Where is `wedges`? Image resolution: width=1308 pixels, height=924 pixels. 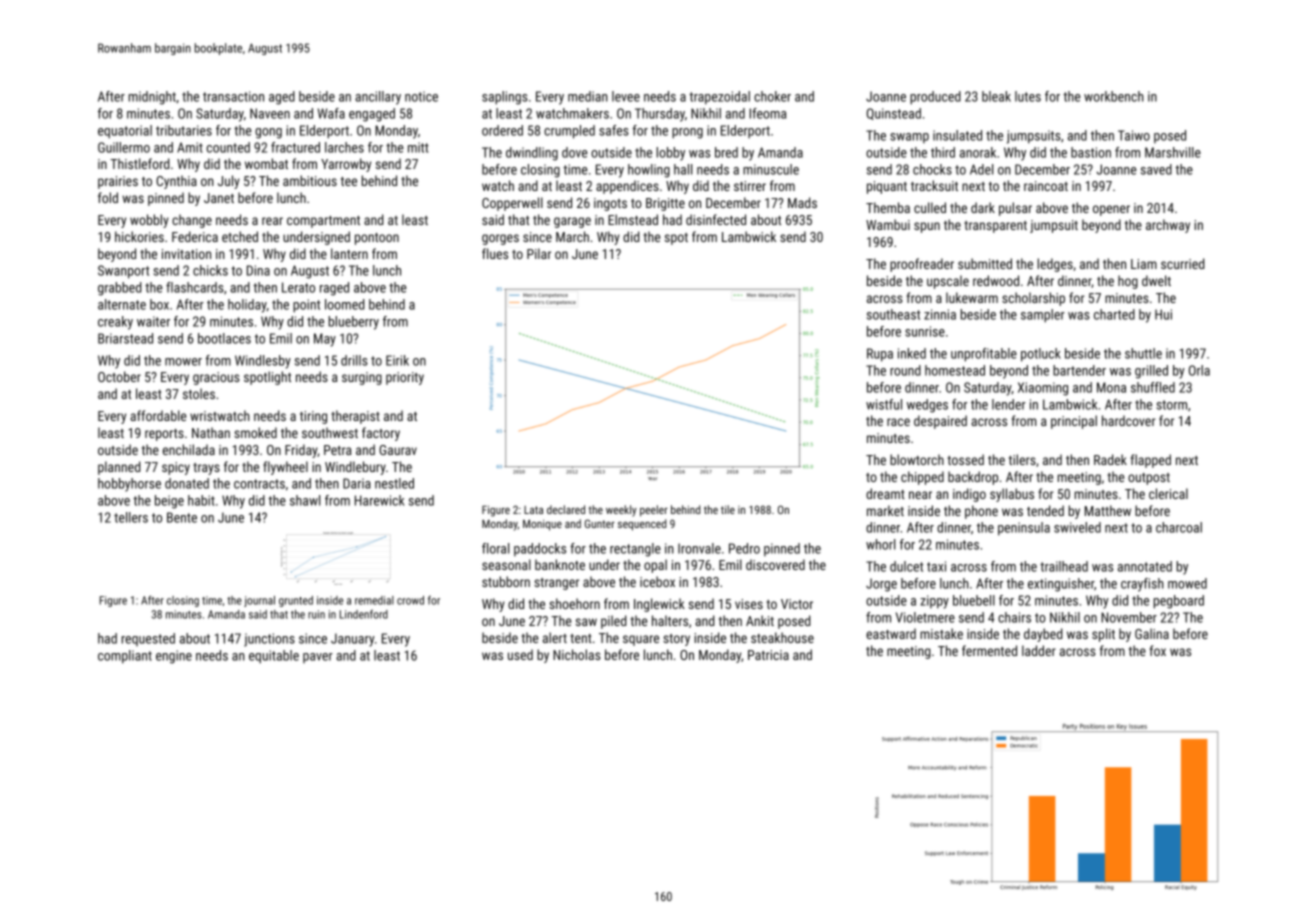
wedges is located at coordinates (927, 406).
